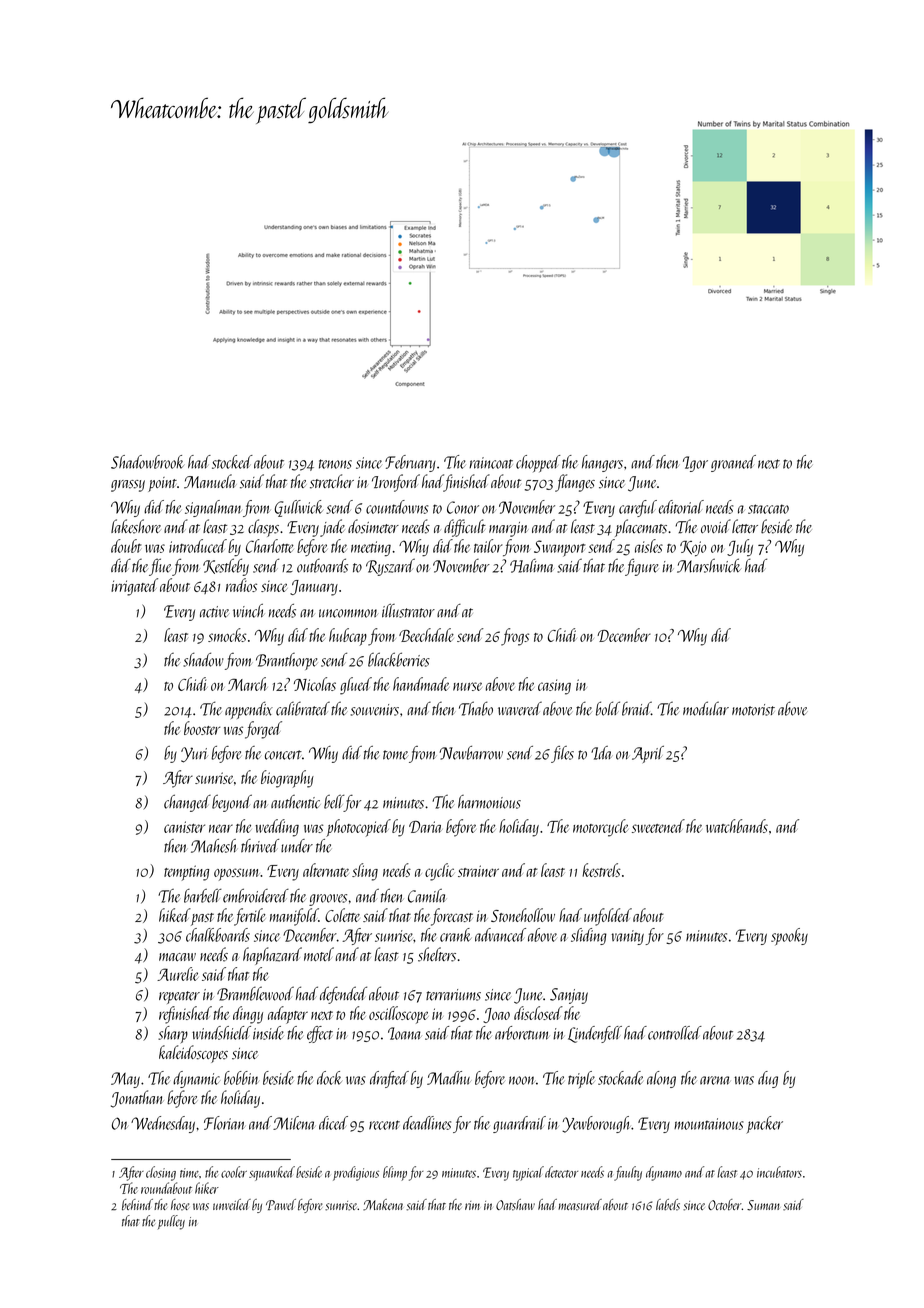  What do you see at coordinates (256, 896) in the screenshot?
I see `embroidered` at bounding box center [256, 896].
